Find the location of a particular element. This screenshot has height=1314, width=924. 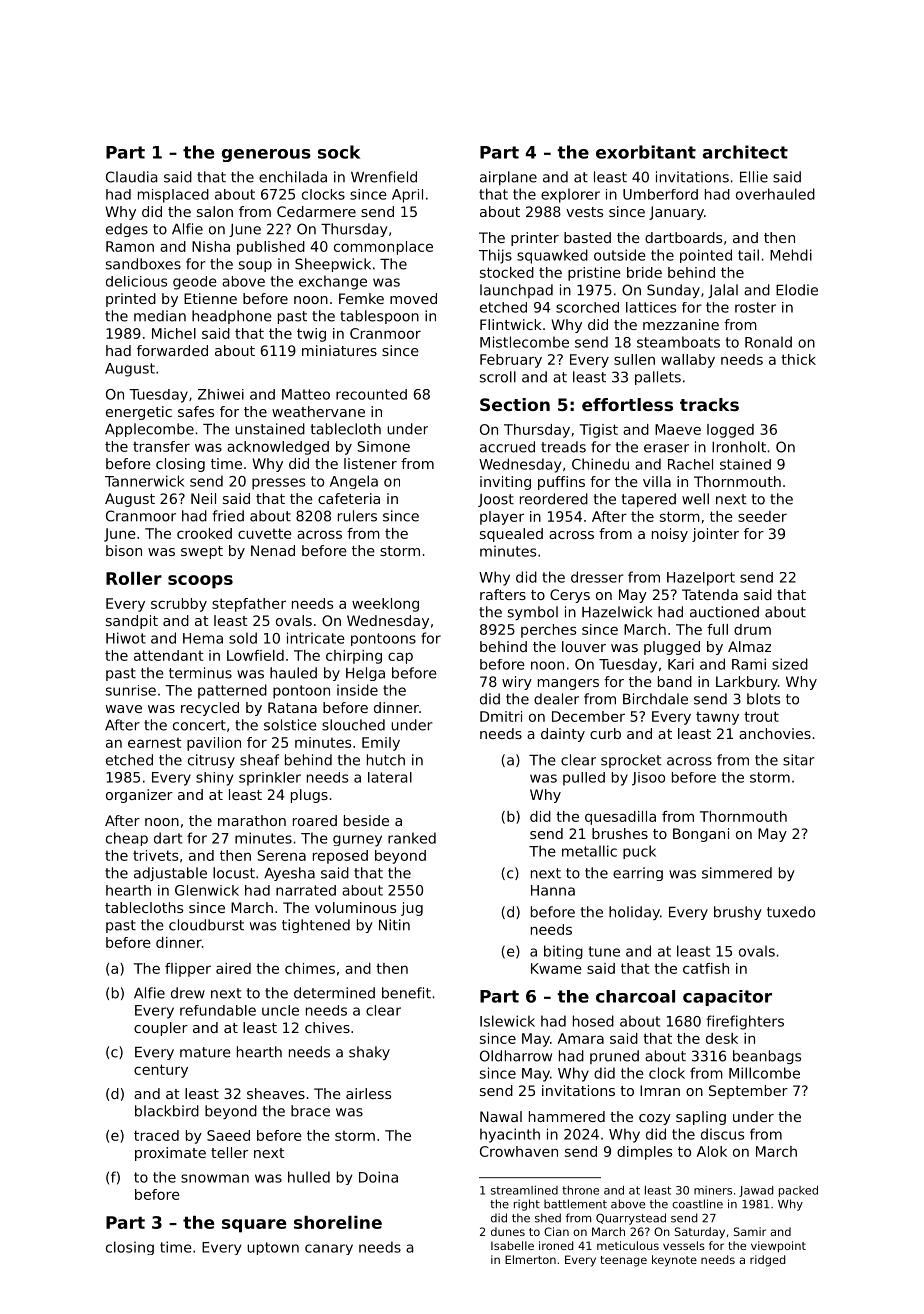

scorched is located at coordinates (587, 307).
